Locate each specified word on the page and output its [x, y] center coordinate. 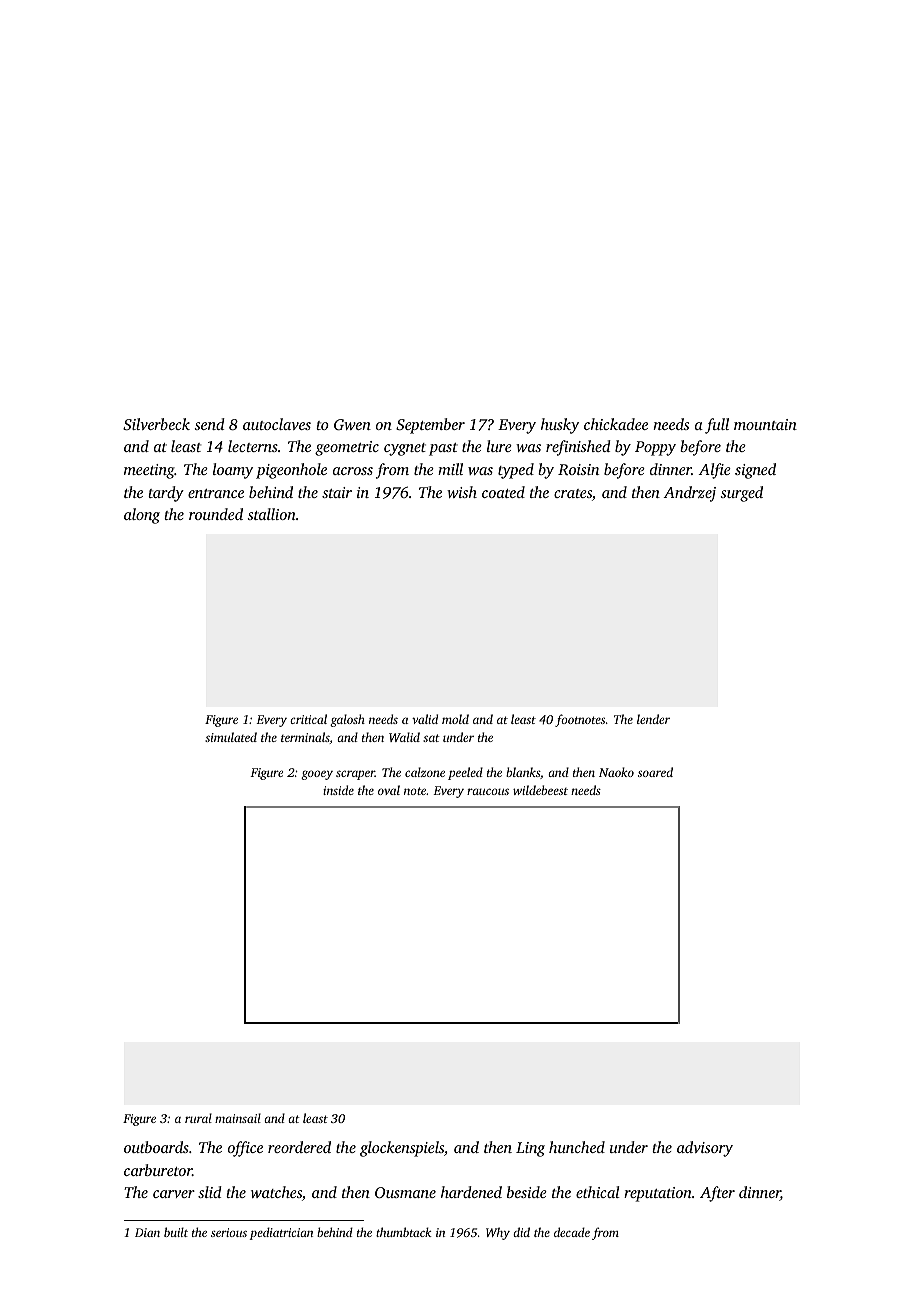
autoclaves [277, 424]
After [717, 1194]
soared [655, 772]
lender [653, 719]
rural [198, 1118]
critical [308, 719]
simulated [231, 737]
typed [516, 471]
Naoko [616, 772]
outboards [156, 1147]
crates [573, 493]
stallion [271, 514]
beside [527, 1192]
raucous [488, 791]
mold [455, 719]
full [717, 426]
